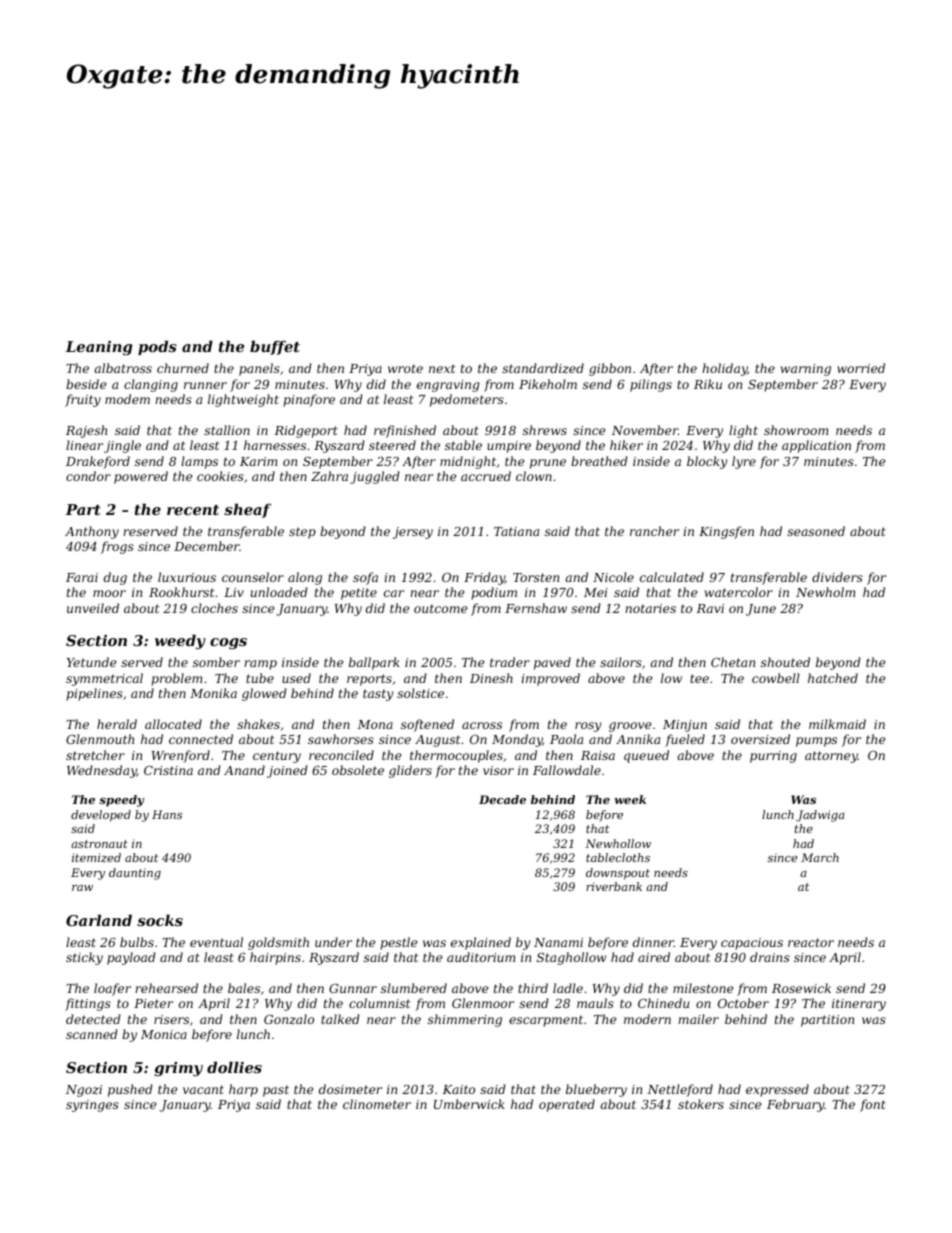 This image has height=1233, width=952. What do you see at coordinates (558, 942) in the image?
I see `Nanami` at bounding box center [558, 942].
